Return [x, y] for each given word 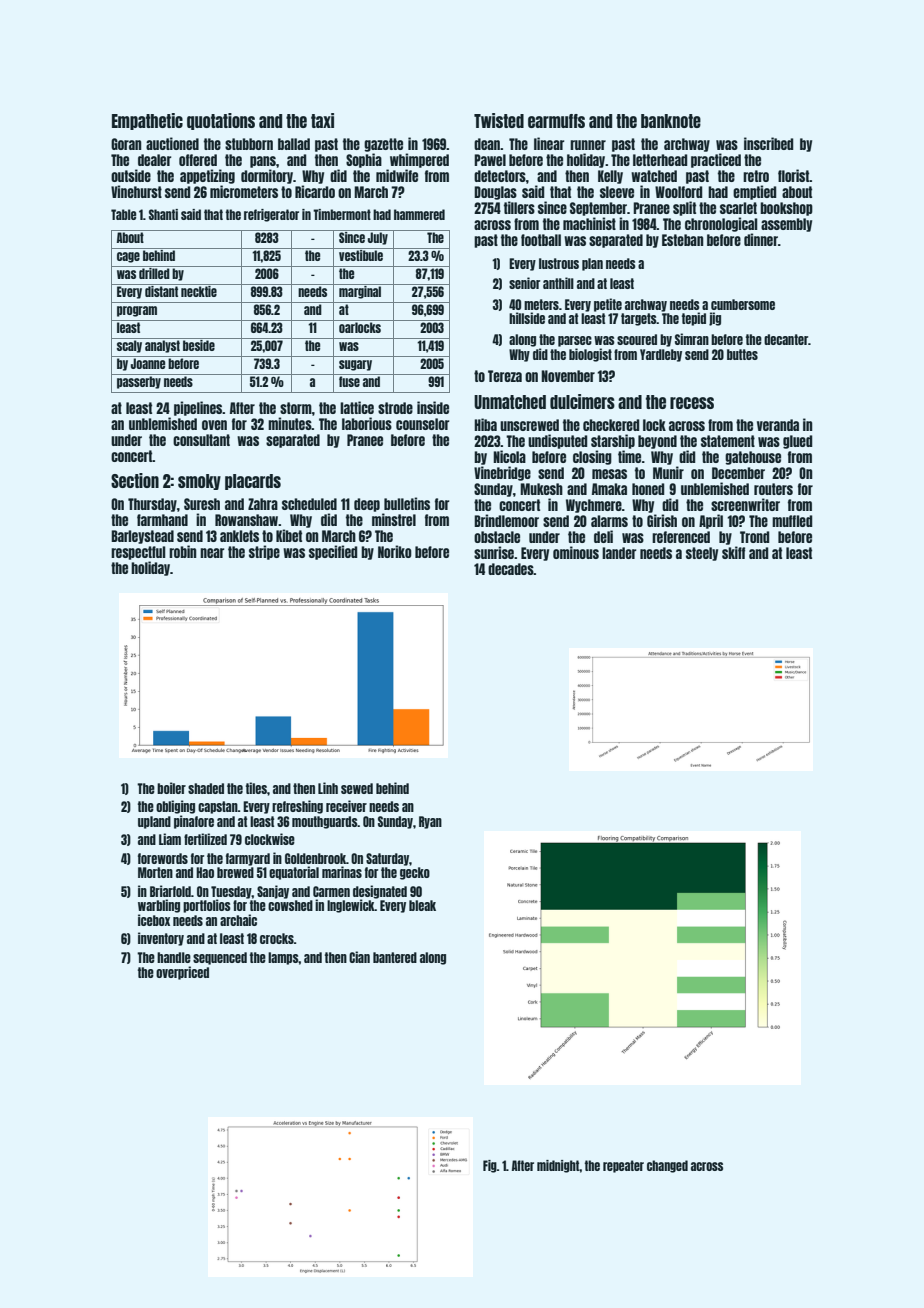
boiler [171, 788]
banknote [671, 121]
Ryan [430, 822]
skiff [733, 552]
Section [135, 480]
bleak [422, 905]
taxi [322, 120]
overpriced [182, 973]
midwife [397, 175]
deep [367, 505]
